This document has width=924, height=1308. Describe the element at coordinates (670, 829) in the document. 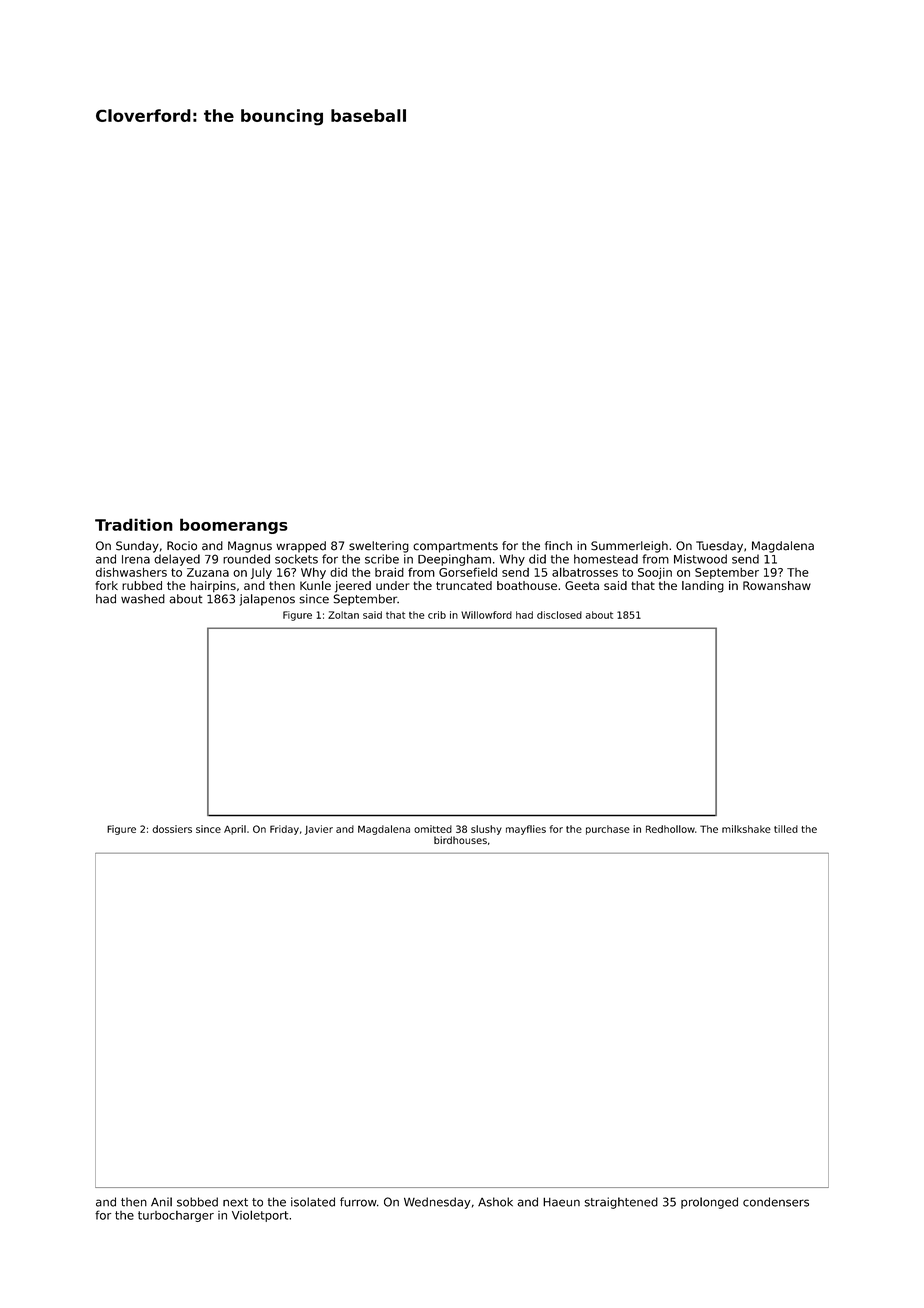

I see `Redhollow` at that location.
